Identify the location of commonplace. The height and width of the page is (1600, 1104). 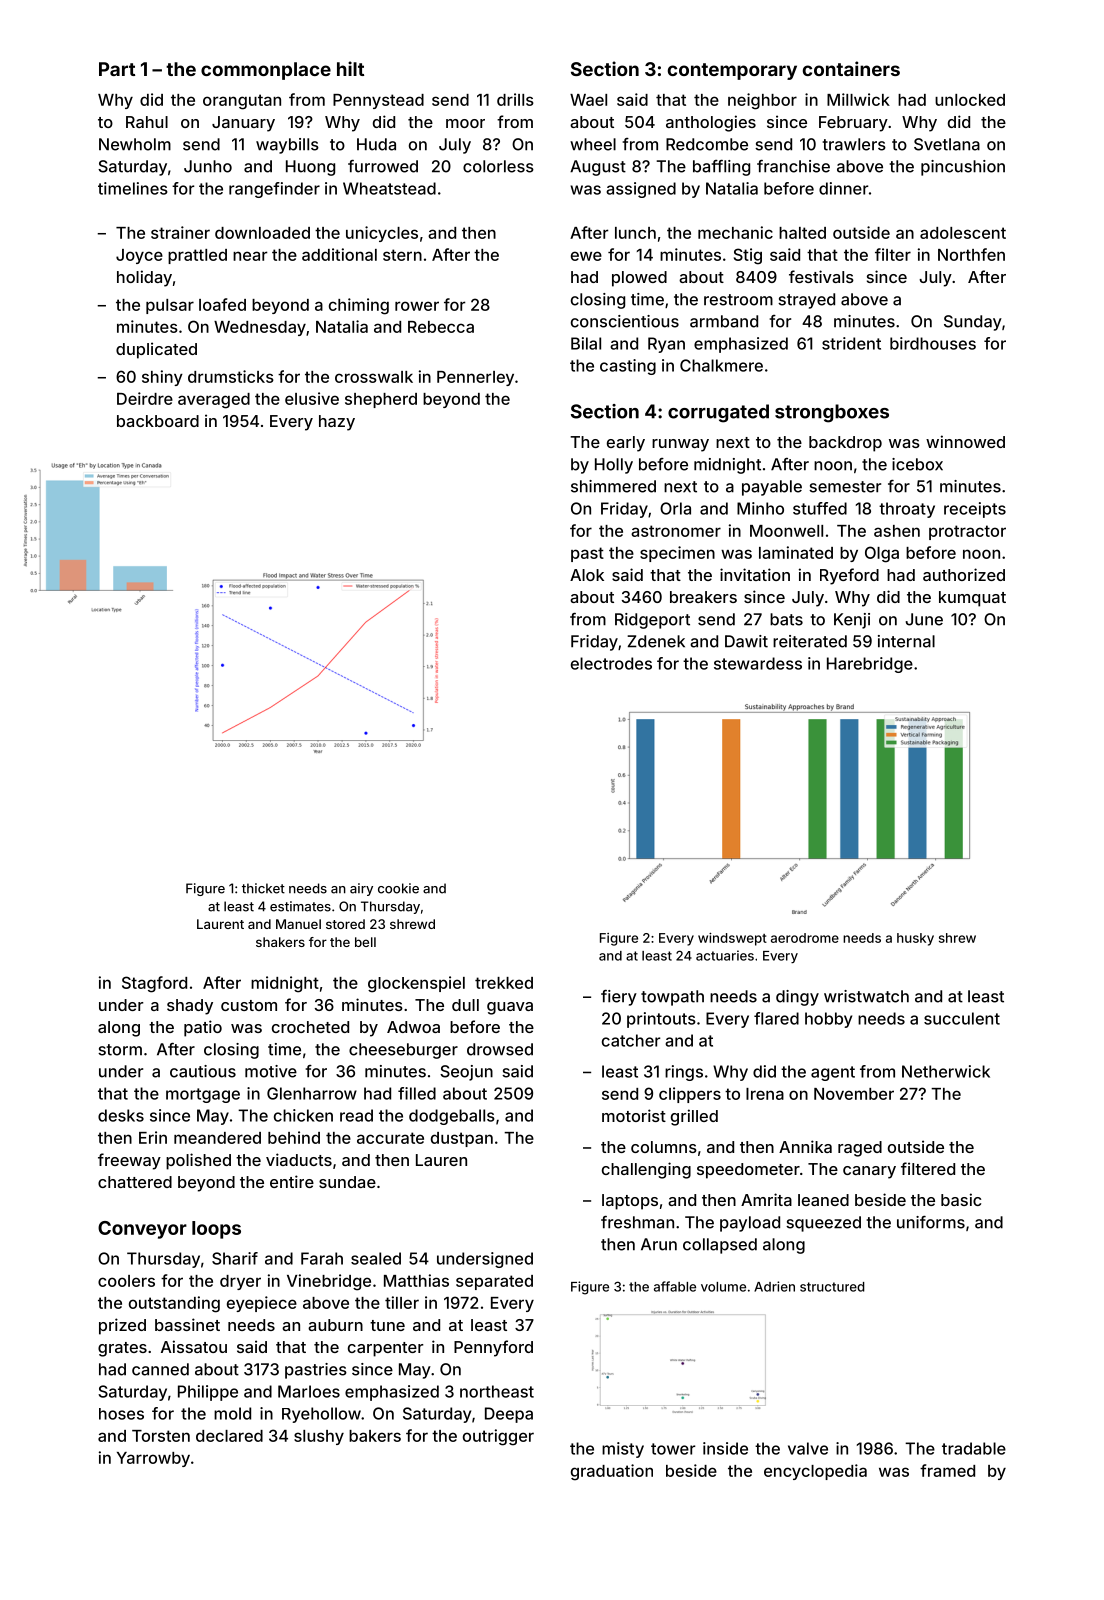
(266, 71).
